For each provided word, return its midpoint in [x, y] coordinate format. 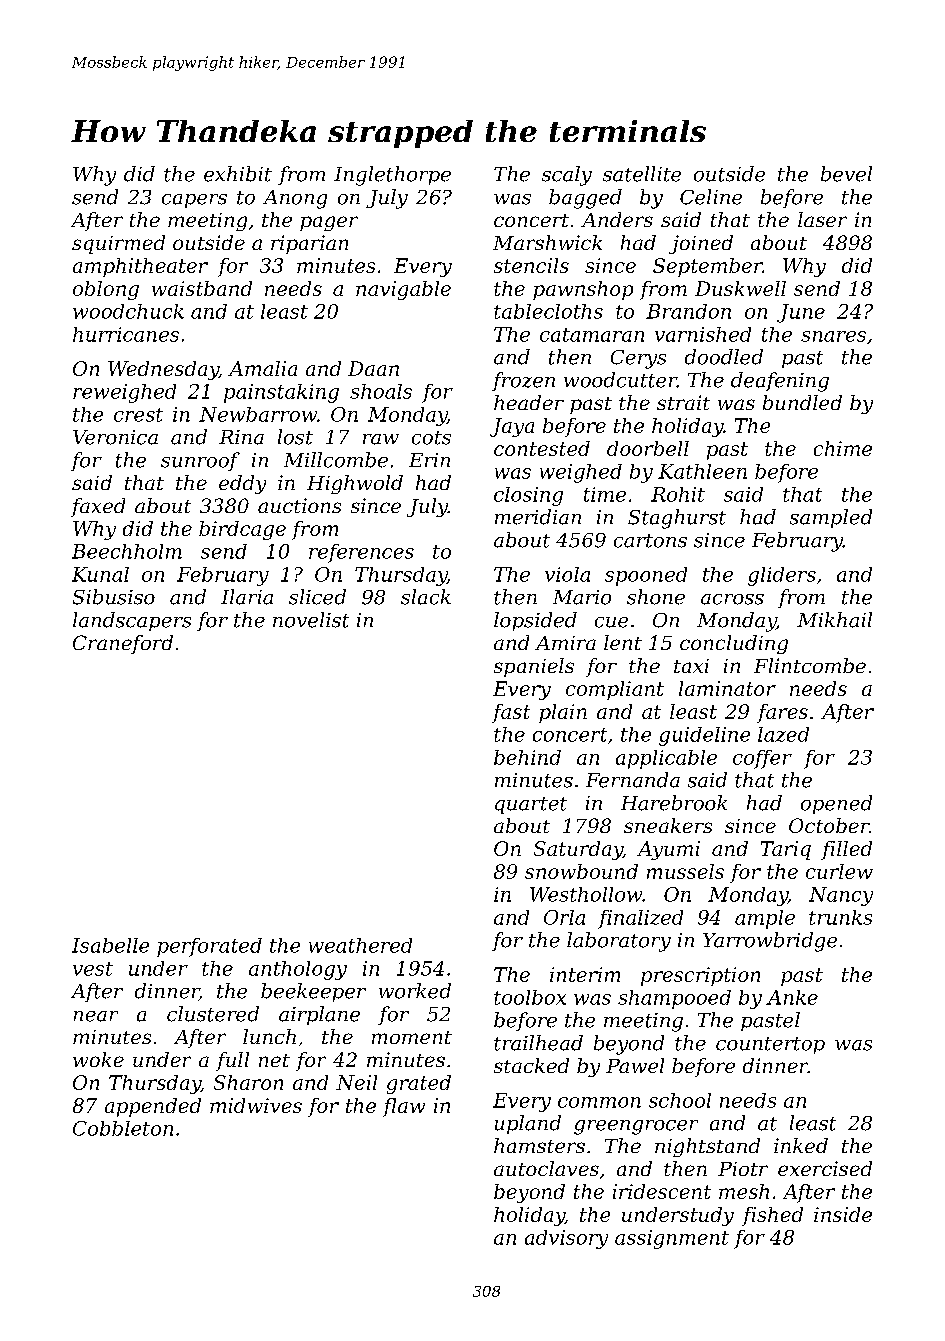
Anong [295, 199]
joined [701, 244]
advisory [566, 1239]
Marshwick [547, 242]
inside [843, 1214]
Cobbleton [123, 1128]
